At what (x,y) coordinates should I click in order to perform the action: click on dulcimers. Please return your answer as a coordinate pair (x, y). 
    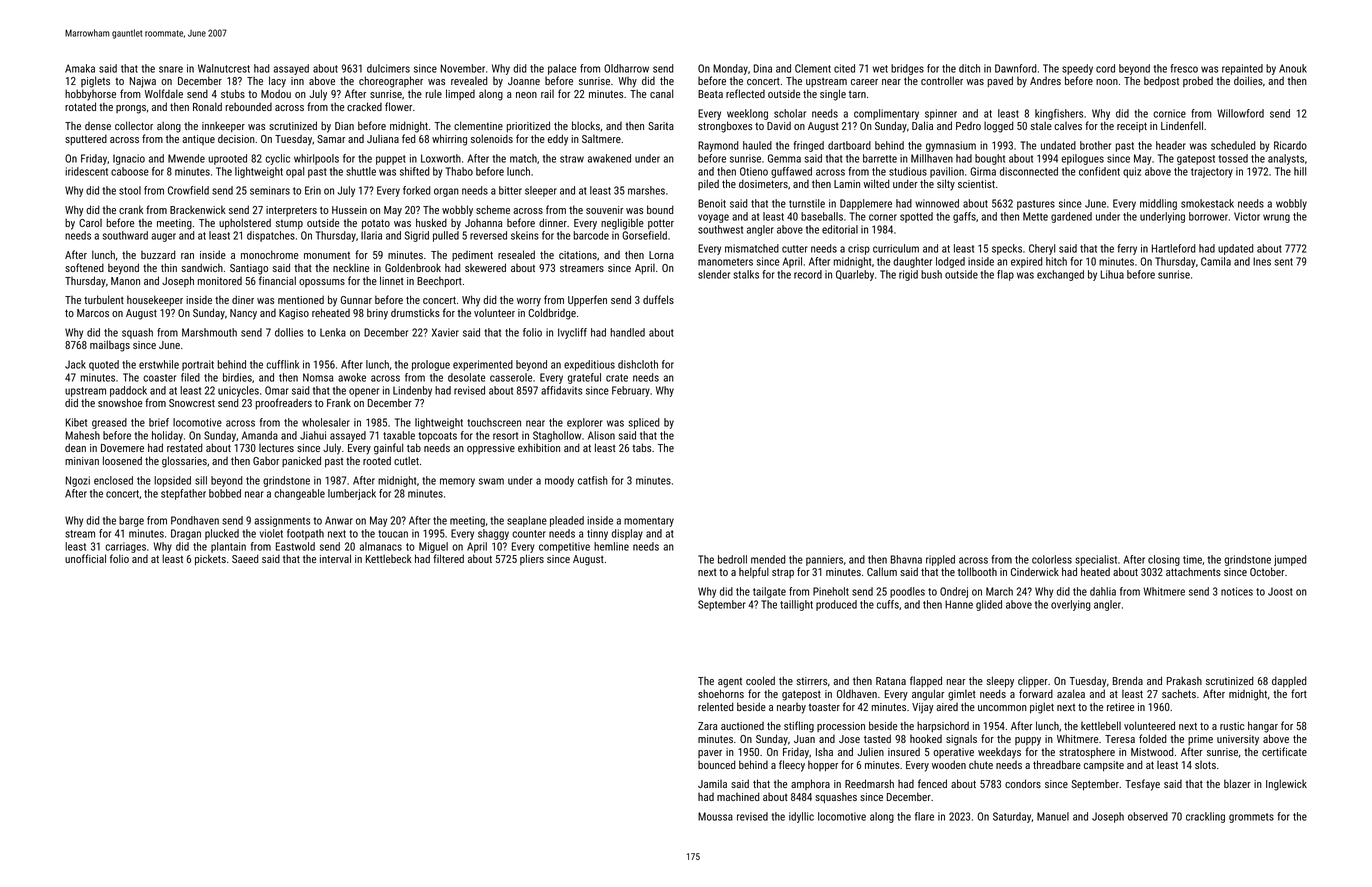
    Looking at the image, I should click on (388, 68).
